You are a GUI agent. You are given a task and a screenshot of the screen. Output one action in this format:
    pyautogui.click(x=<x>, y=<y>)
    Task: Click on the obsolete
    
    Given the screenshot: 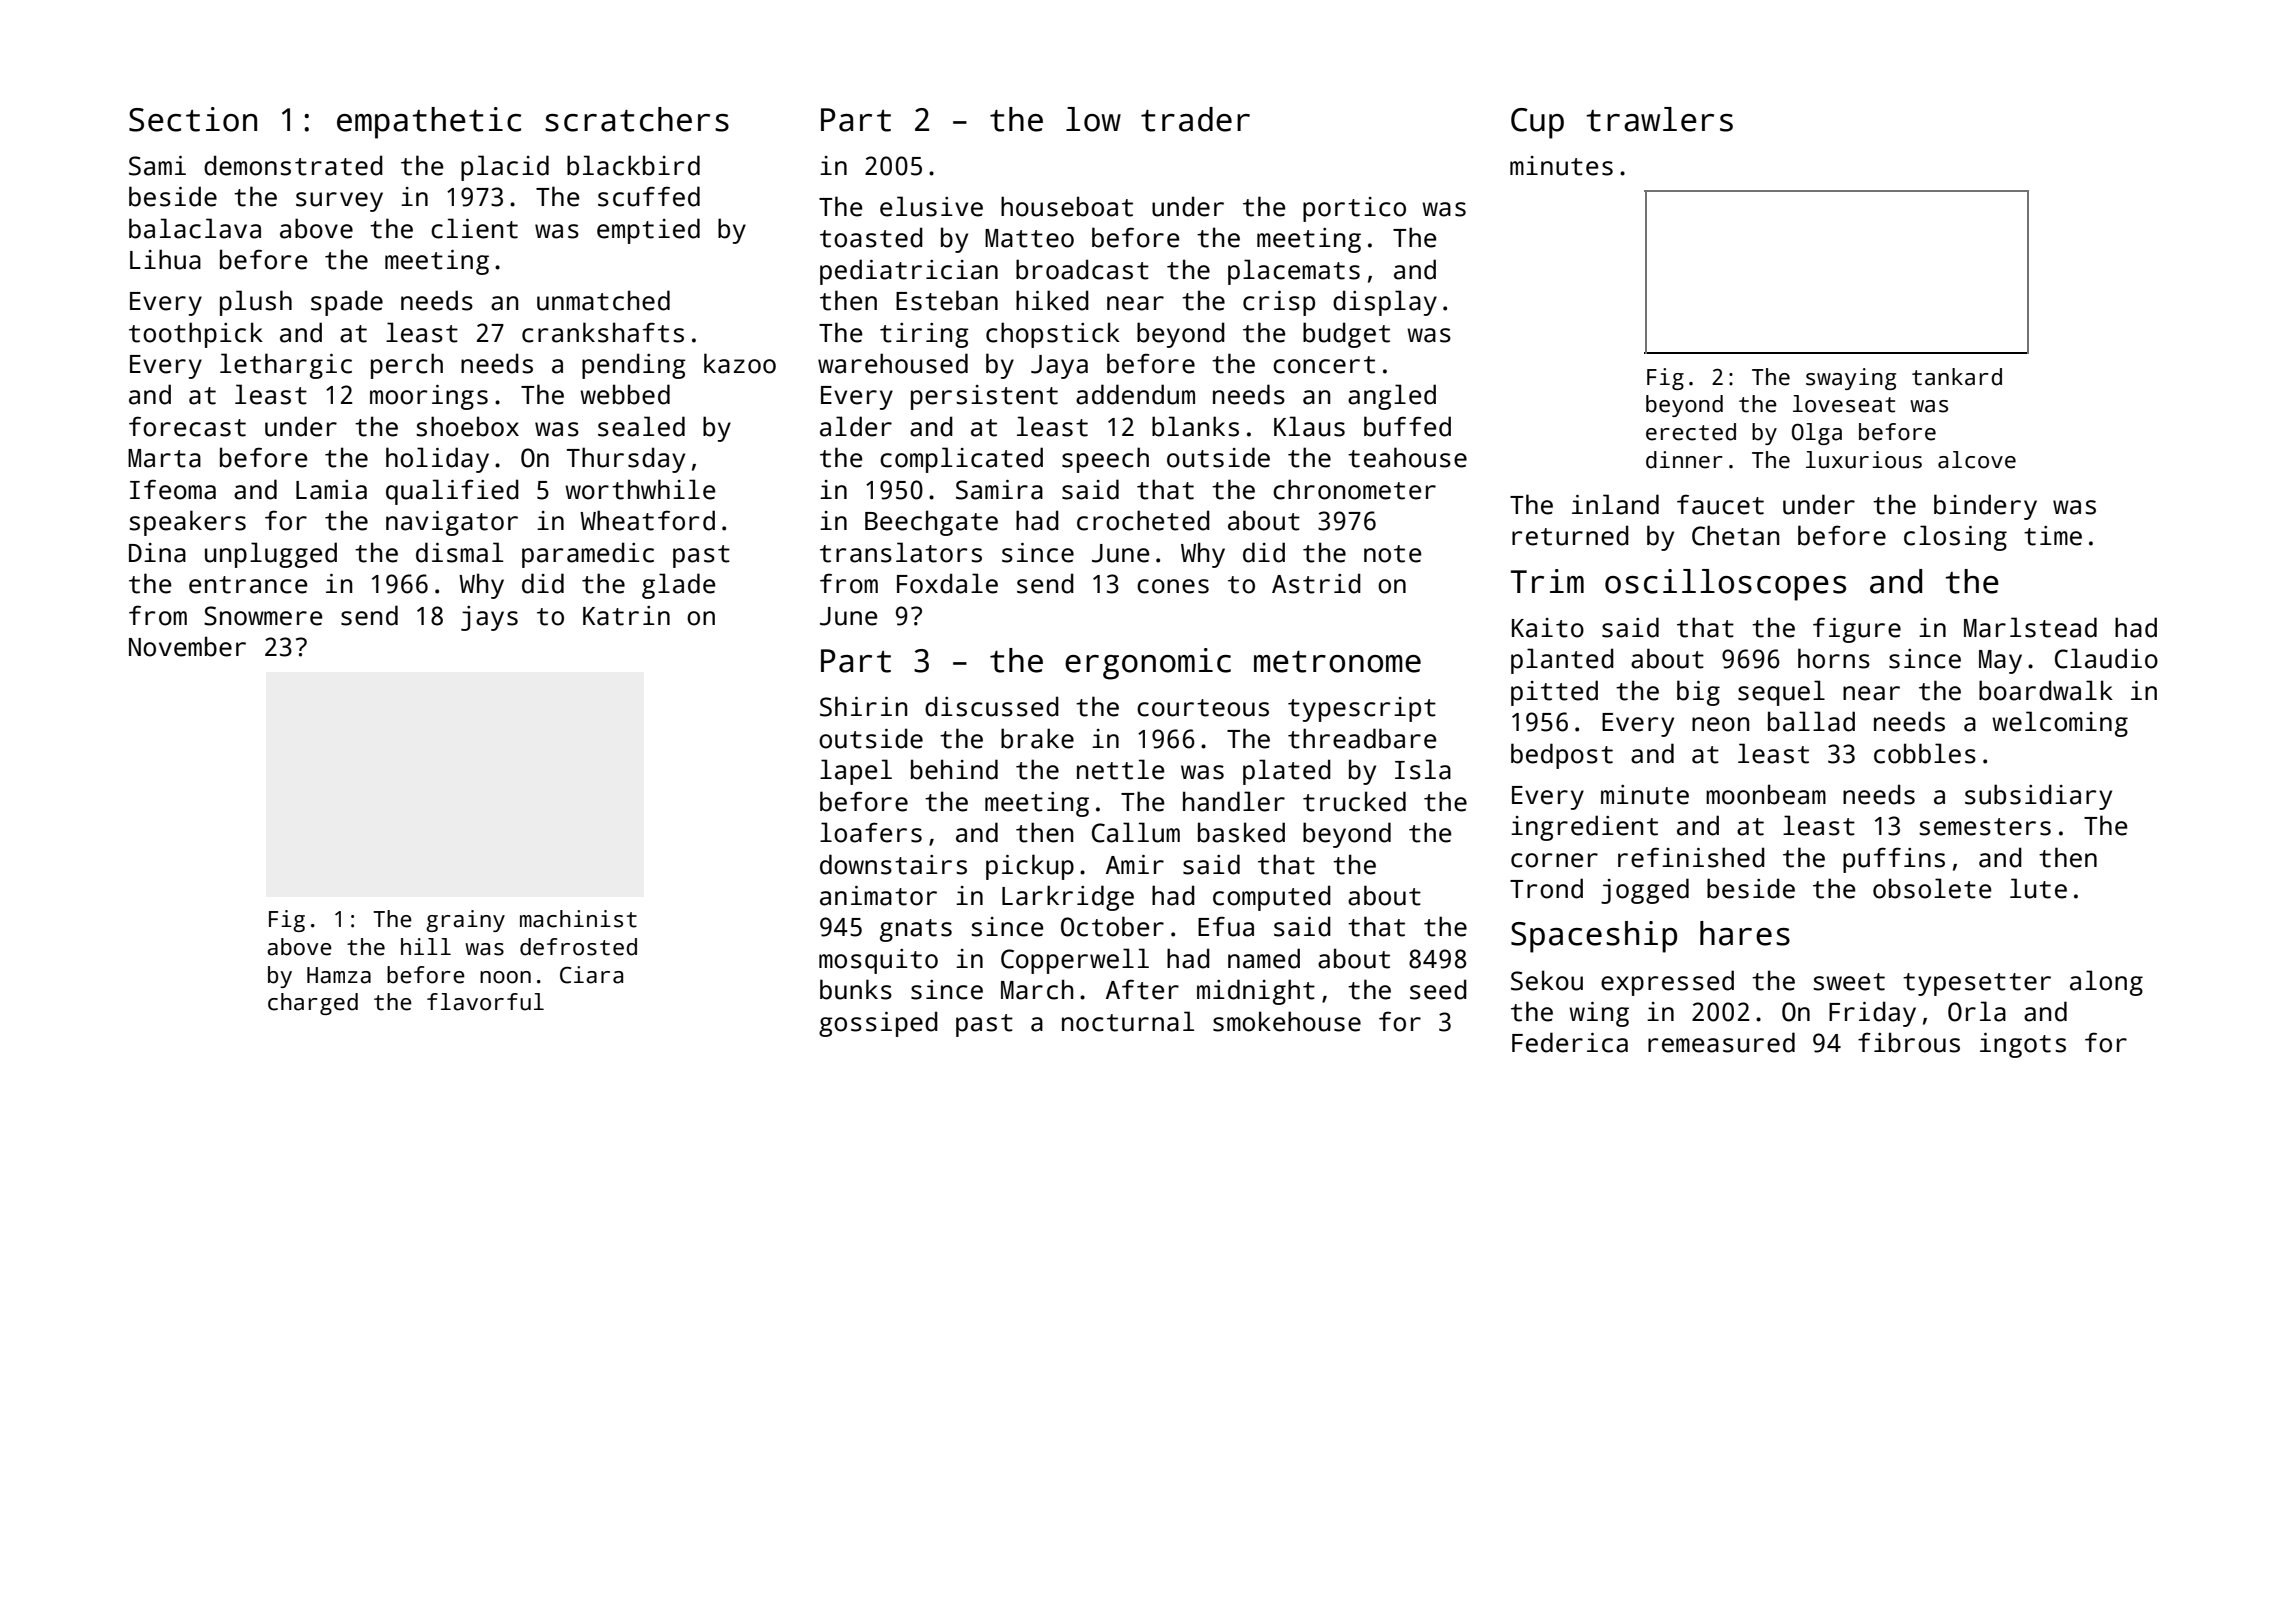 What is the action you would take?
    pyautogui.click(x=1932, y=888)
